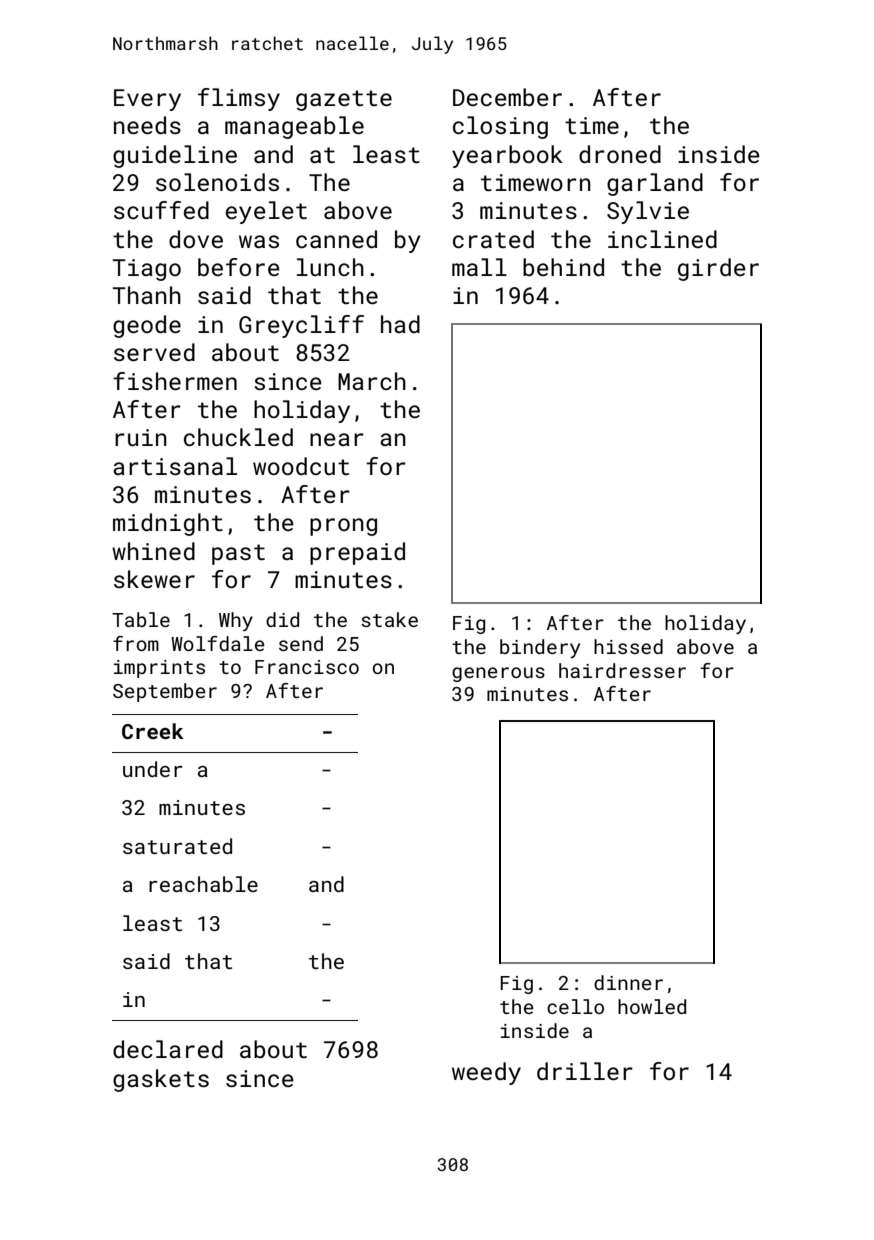 The width and height of the screenshot is (874, 1240). I want to click on driller, so click(585, 1071).
